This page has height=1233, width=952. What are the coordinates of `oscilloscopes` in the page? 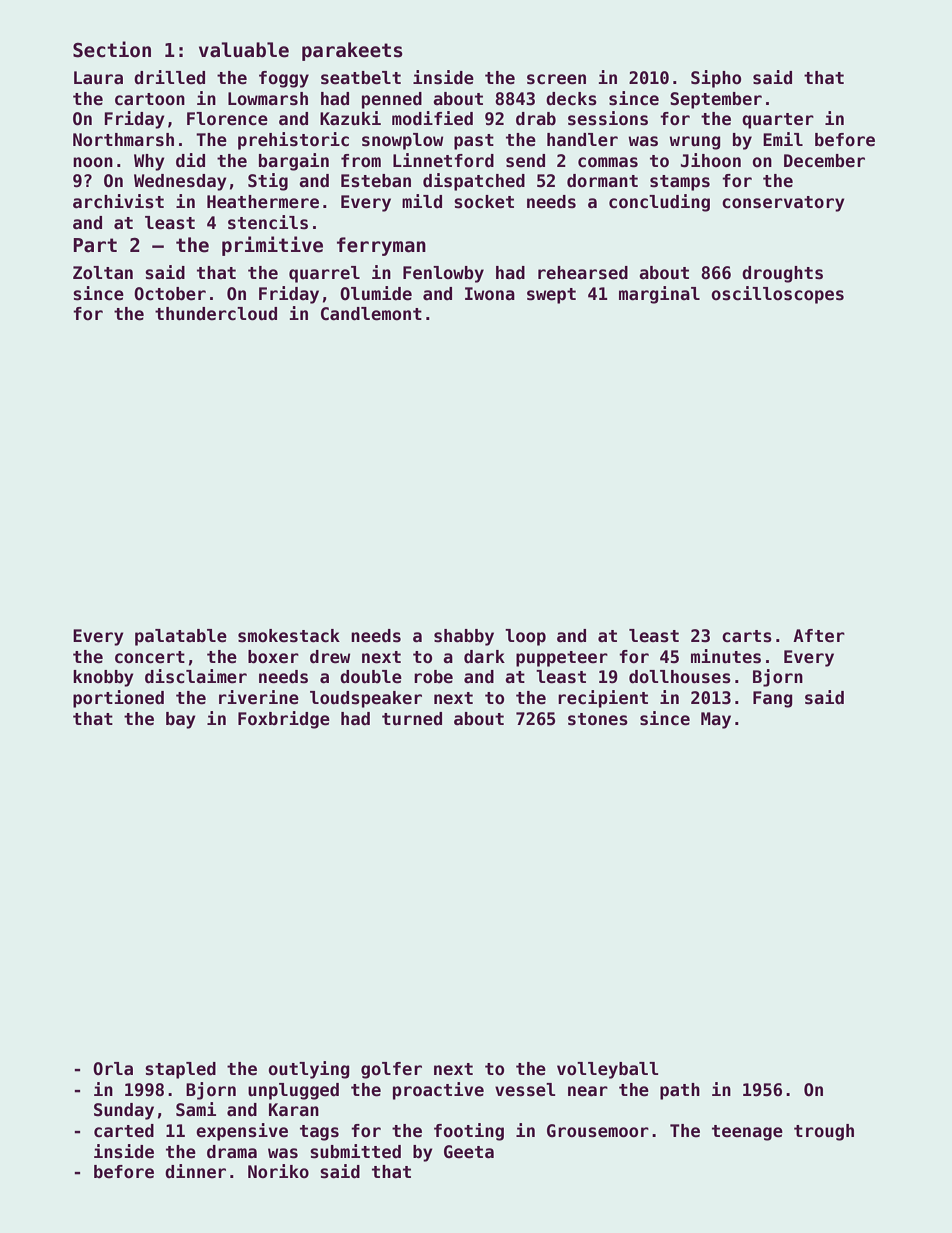 It's located at (777, 295).
